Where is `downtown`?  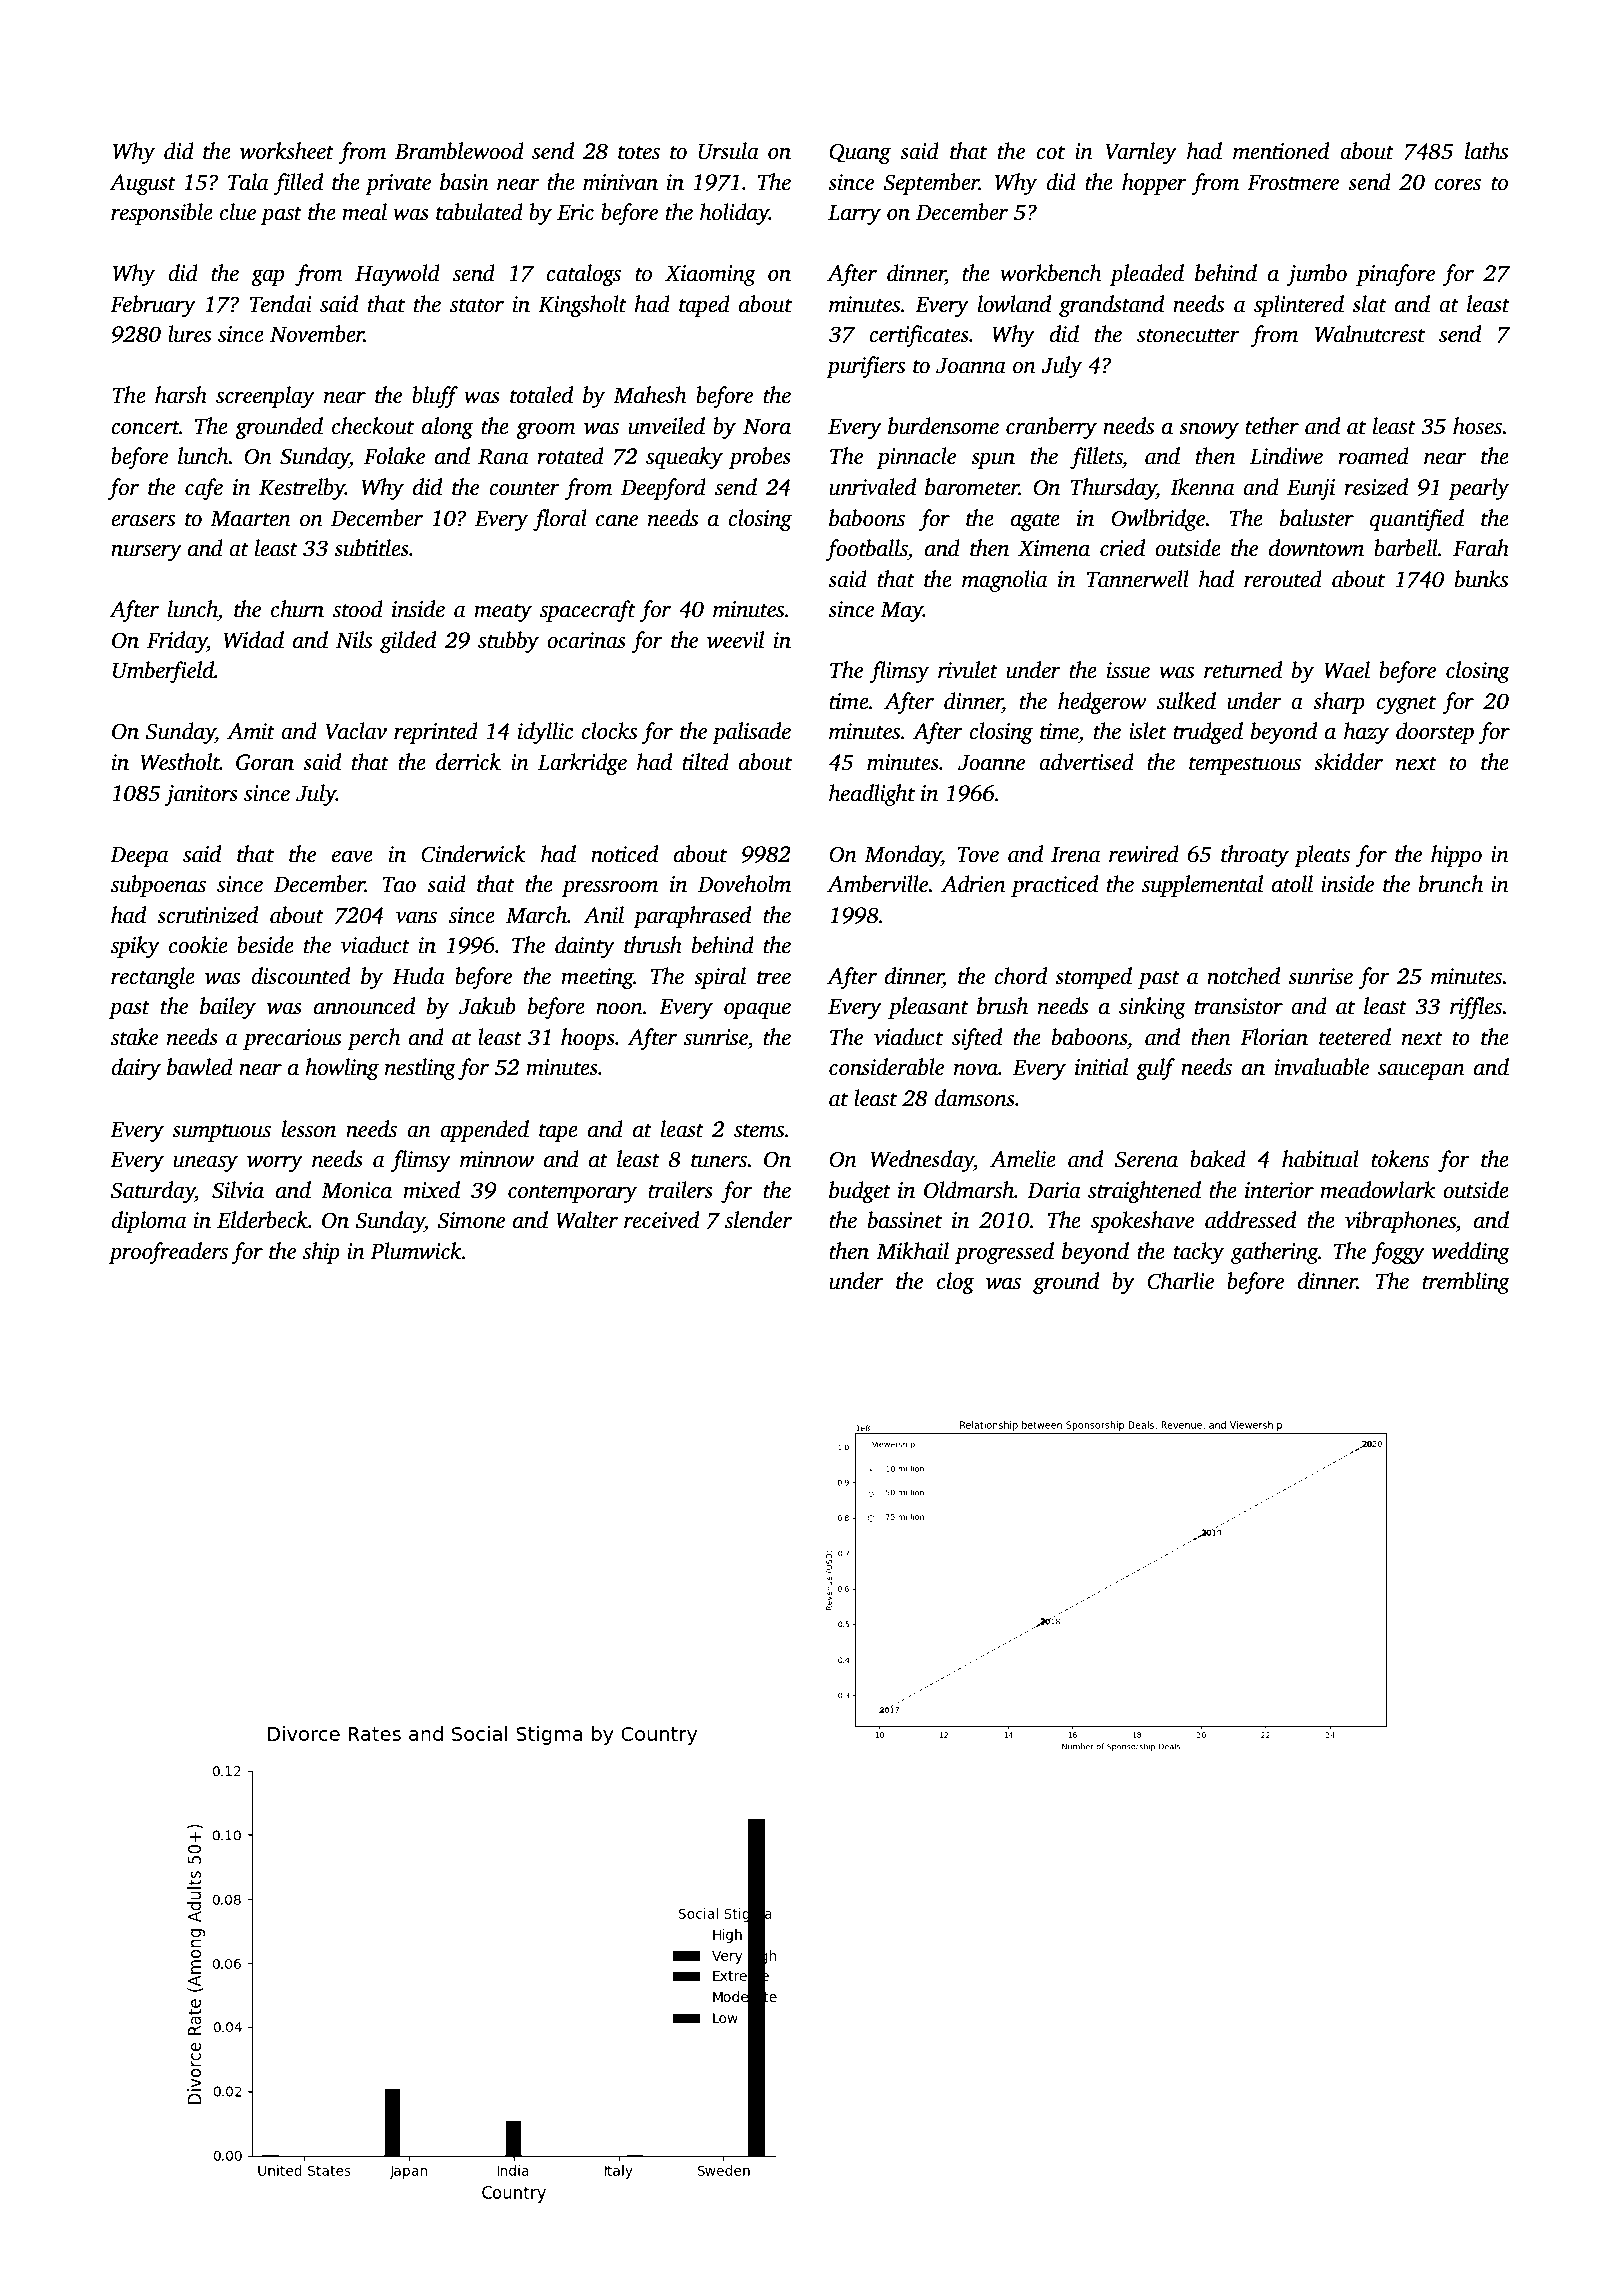
downtown is located at coordinates (1316, 548).
